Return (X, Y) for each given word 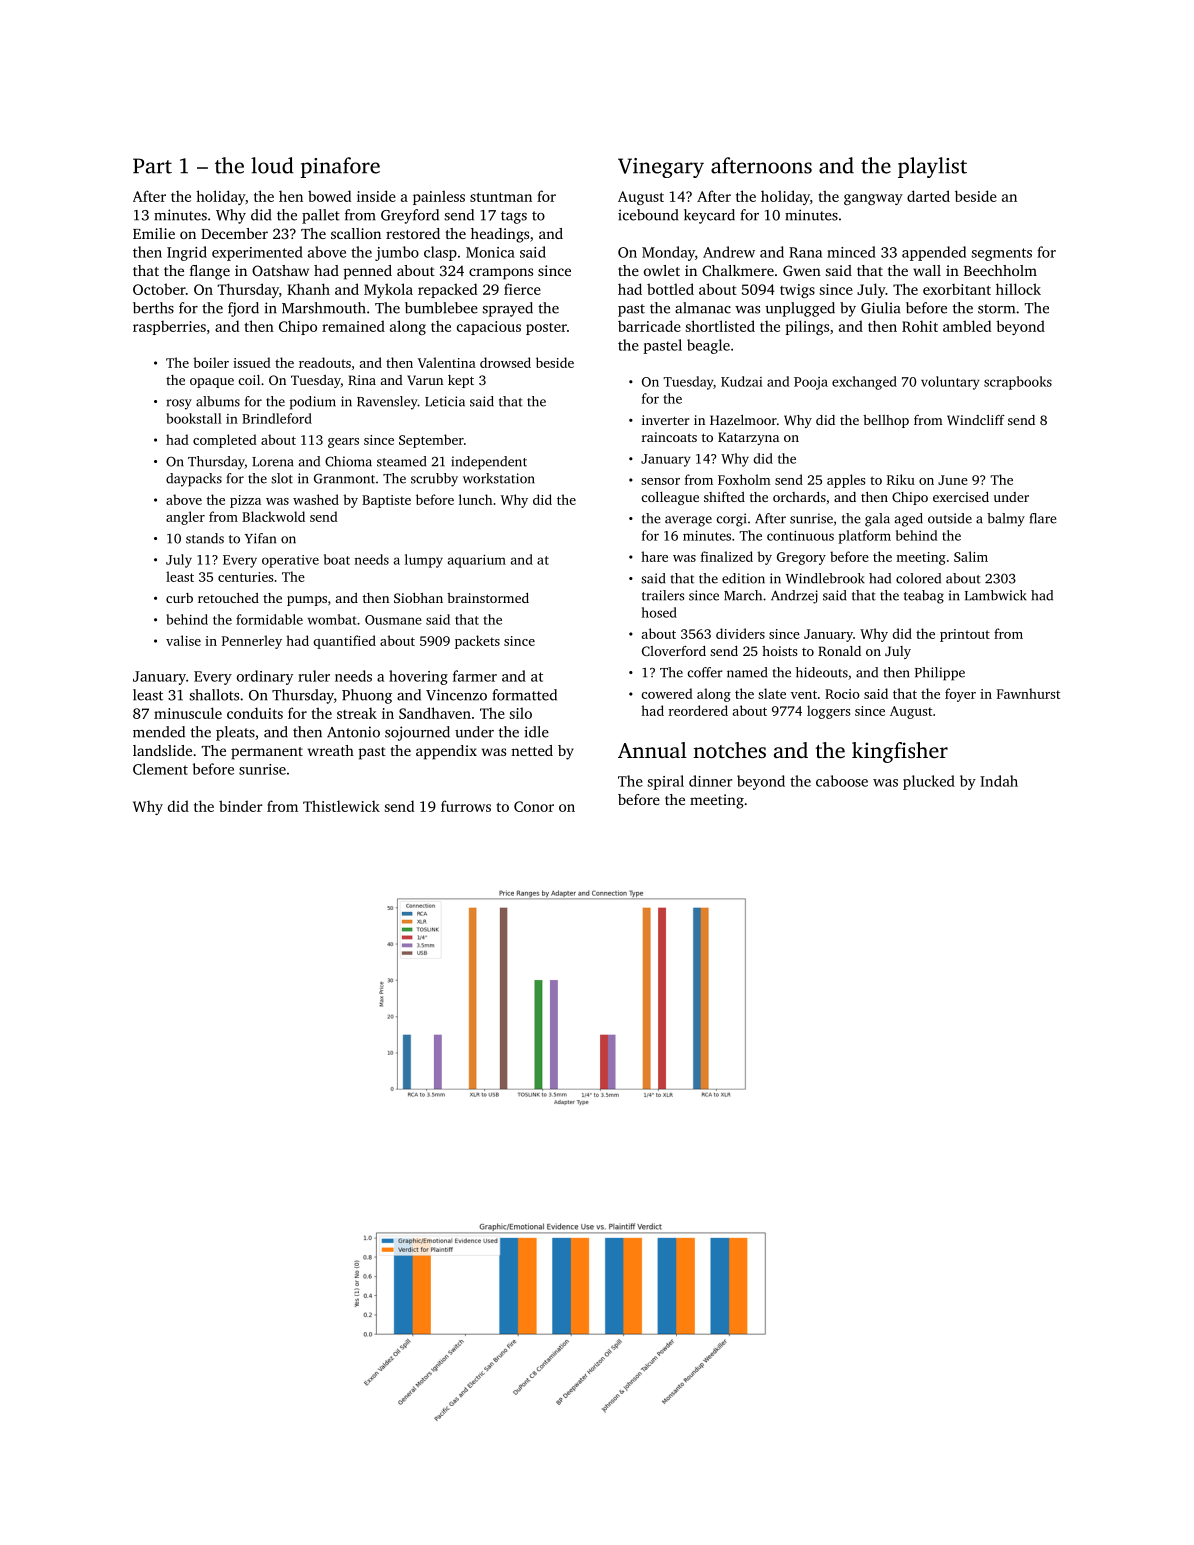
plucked (929, 782)
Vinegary (661, 168)
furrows (466, 806)
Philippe (940, 674)
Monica (490, 252)
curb (179, 598)
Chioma (348, 461)
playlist (932, 167)
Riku (901, 479)
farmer (475, 676)
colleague (670, 498)
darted (928, 196)
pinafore (340, 167)
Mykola (388, 290)
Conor (534, 806)
